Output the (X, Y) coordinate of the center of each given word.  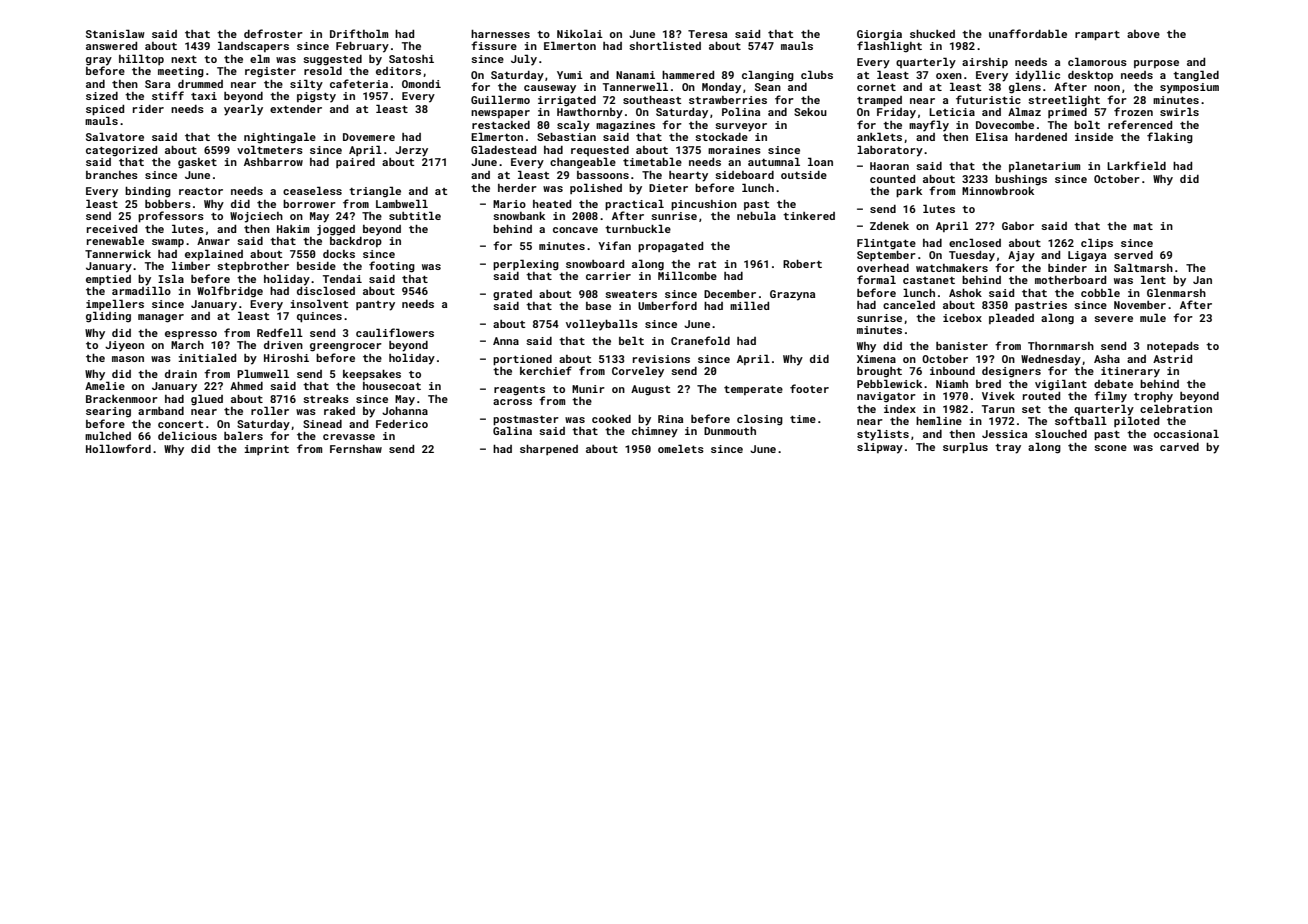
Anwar (213, 241)
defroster (273, 33)
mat (1143, 226)
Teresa (707, 34)
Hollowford (118, 448)
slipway (880, 448)
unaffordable (1028, 33)
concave (575, 230)
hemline (939, 420)
